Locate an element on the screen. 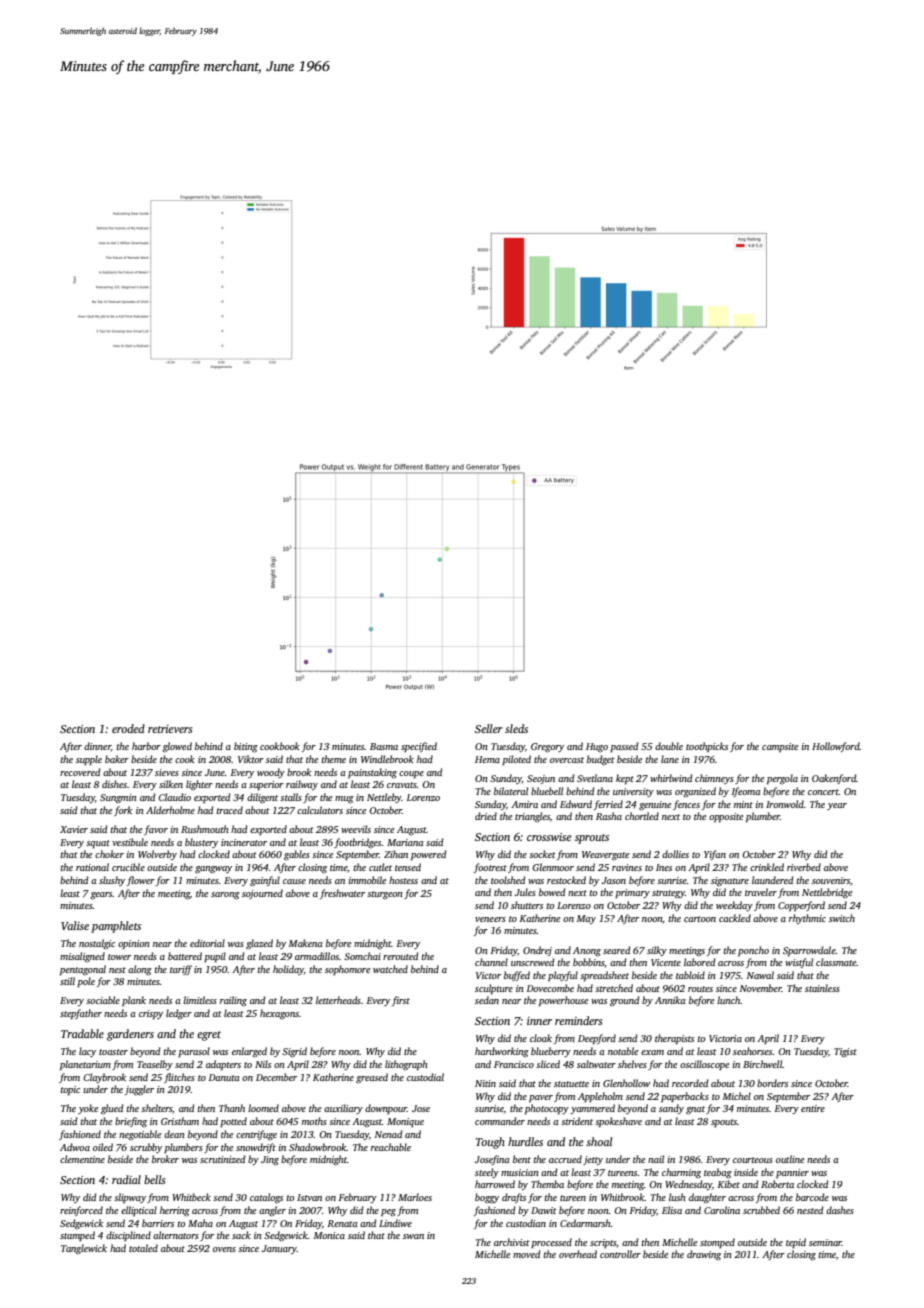 Image resolution: width=924 pixels, height=1308 pixels. gangway is located at coordinates (213, 870).
